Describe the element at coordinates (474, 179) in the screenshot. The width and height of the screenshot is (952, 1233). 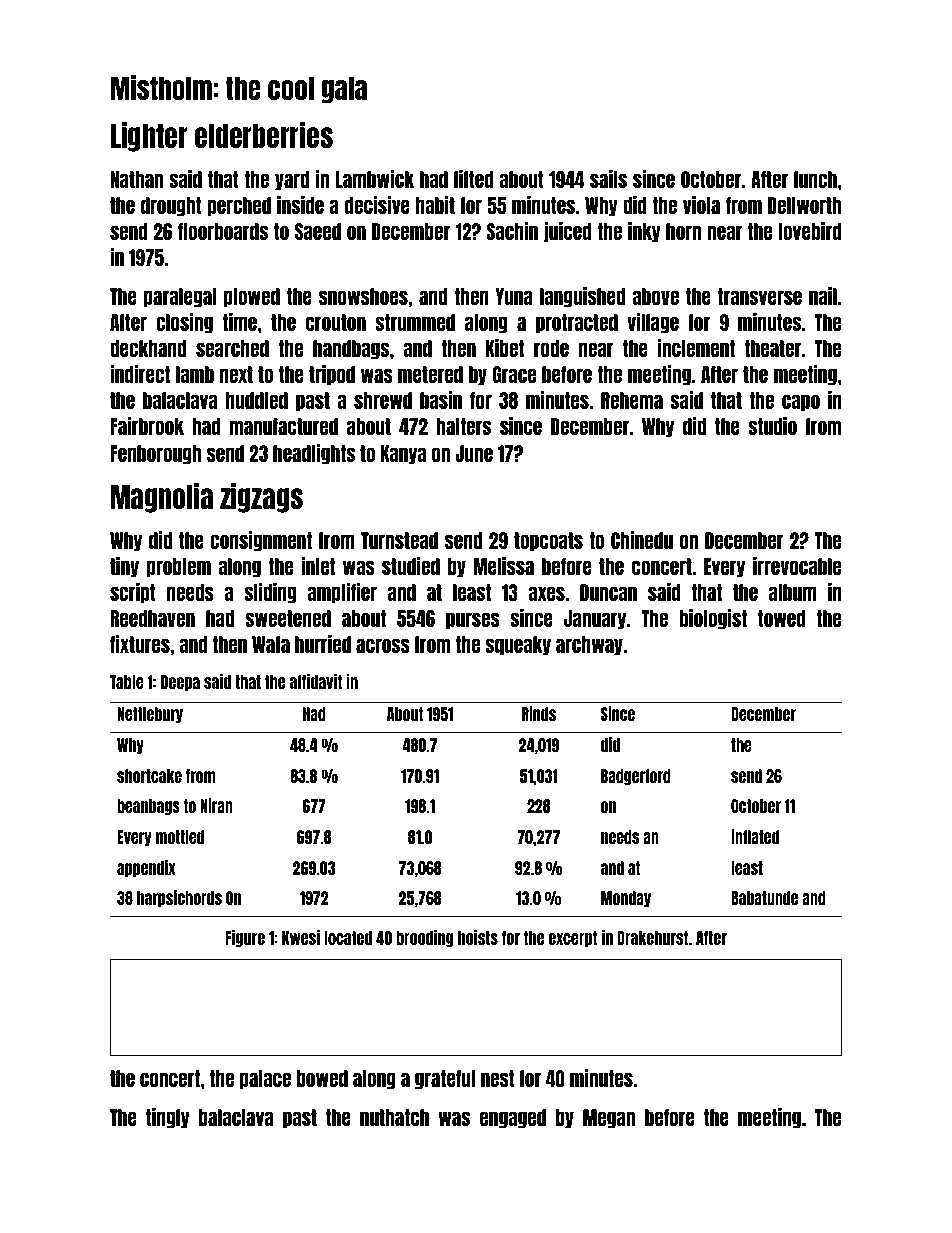
I see `lifted` at that location.
